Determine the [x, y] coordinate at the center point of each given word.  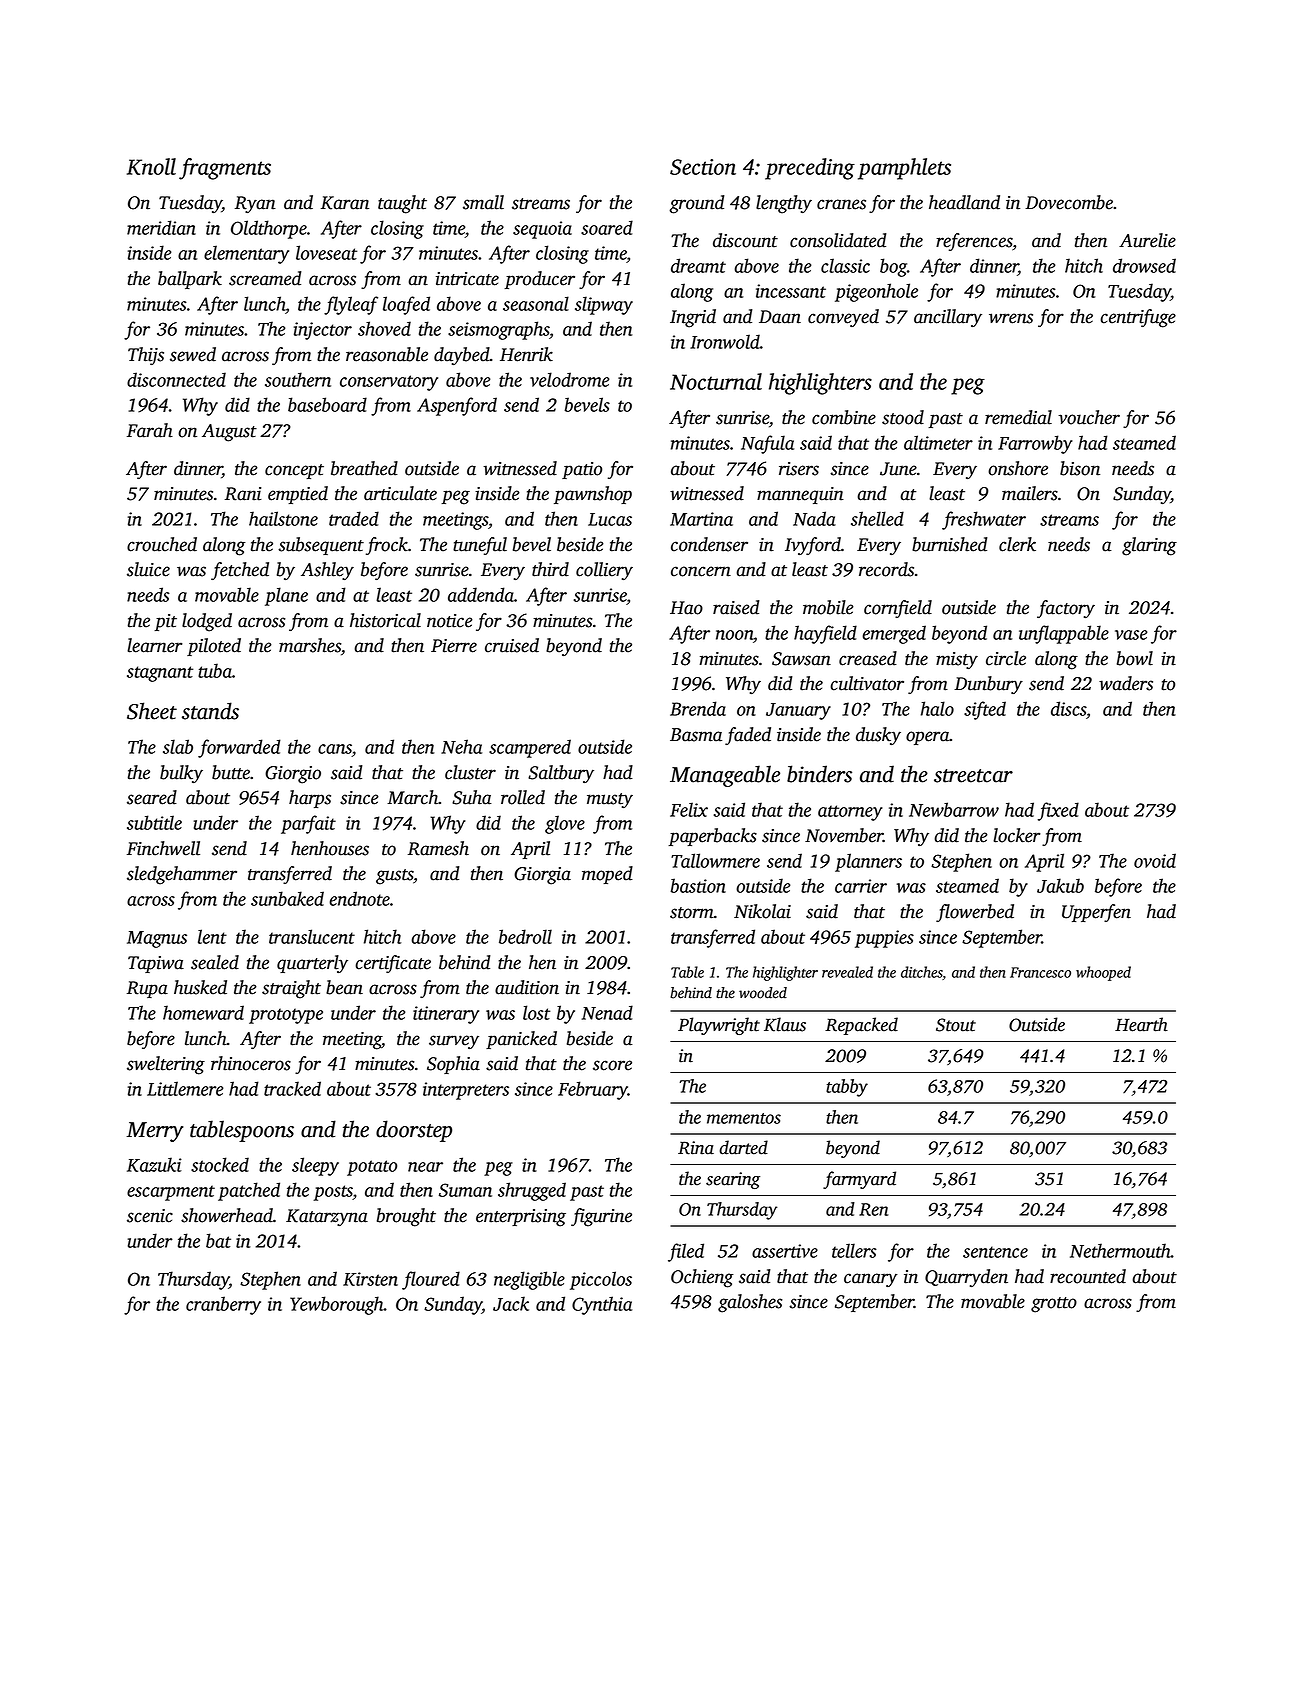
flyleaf [351, 305]
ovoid [1155, 860]
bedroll [525, 936]
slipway [604, 305]
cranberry [223, 1305]
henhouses [330, 848]
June [898, 469]
